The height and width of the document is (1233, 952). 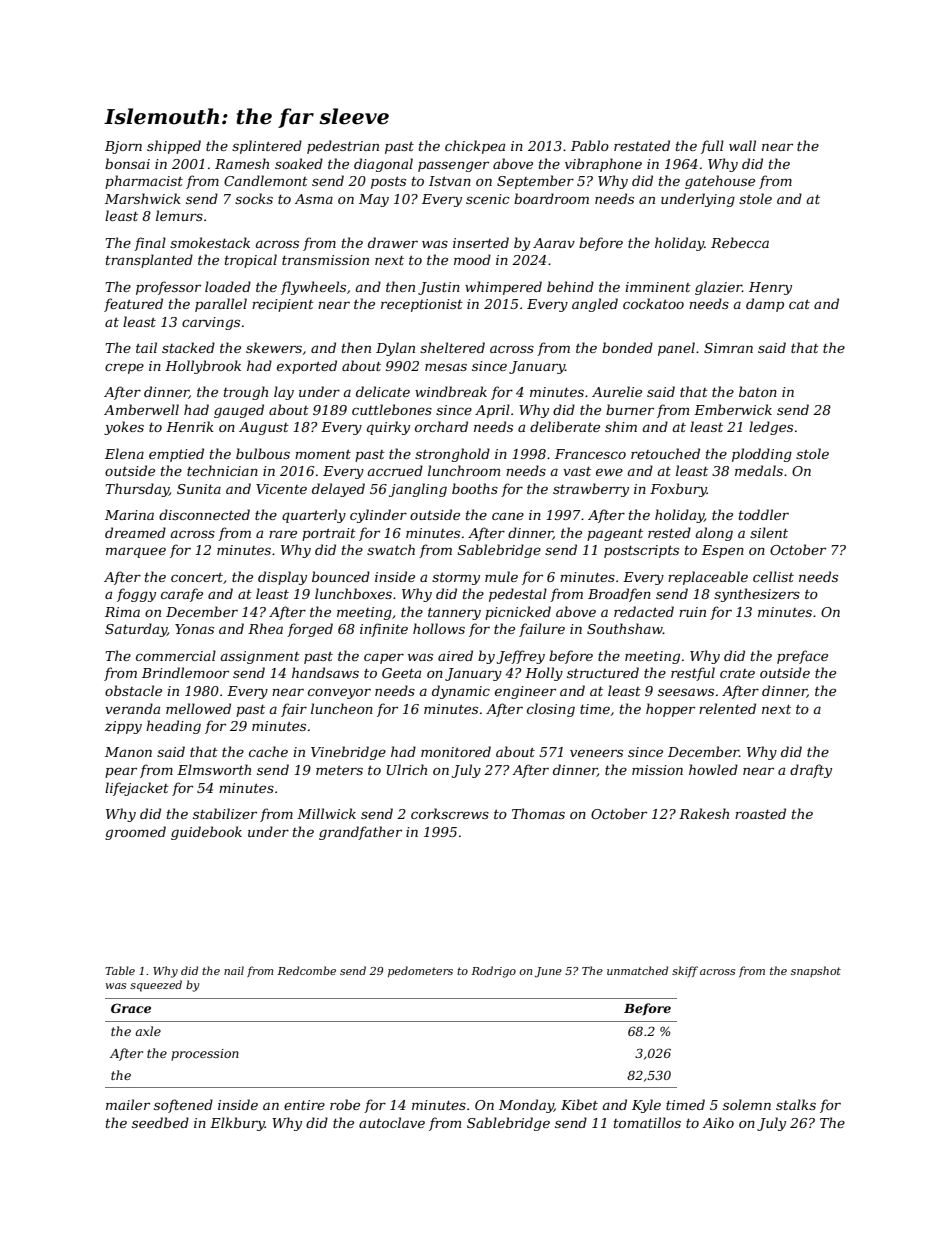 What do you see at coordinates (267, 147) in the document?
I see `splintered` at bounding box center [267, 147].
